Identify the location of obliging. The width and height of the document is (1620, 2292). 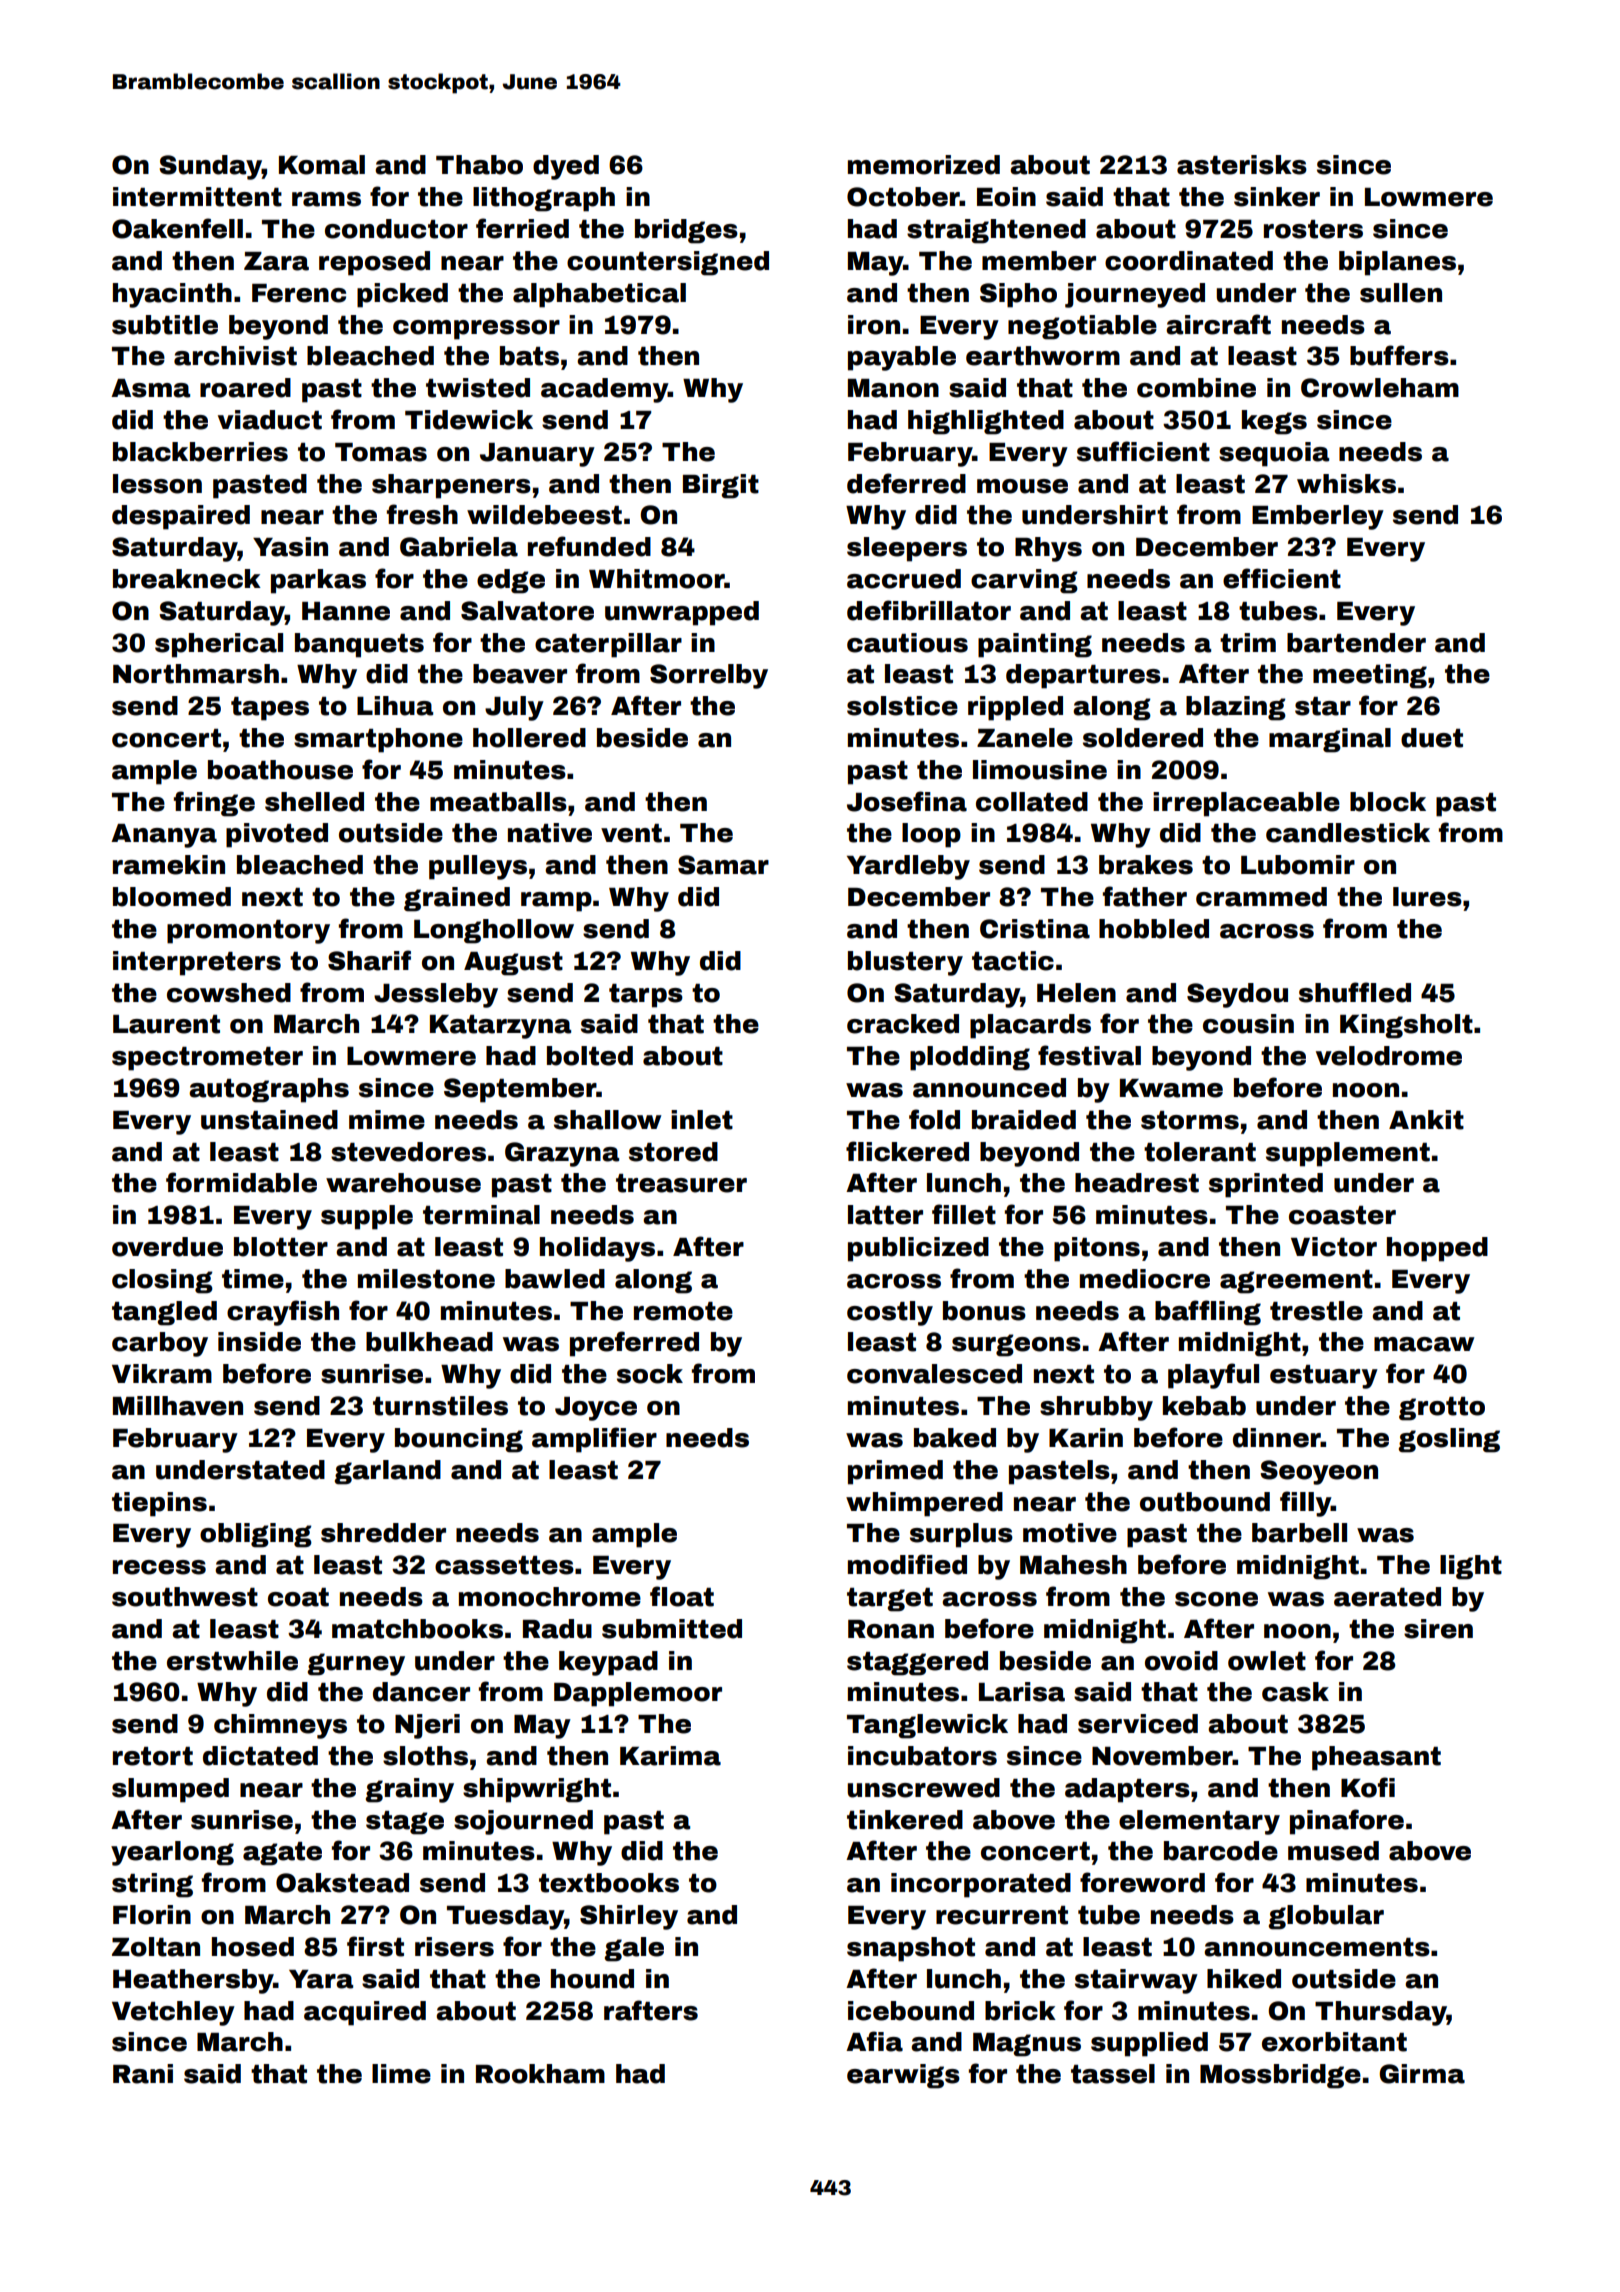
(256, 1535).
